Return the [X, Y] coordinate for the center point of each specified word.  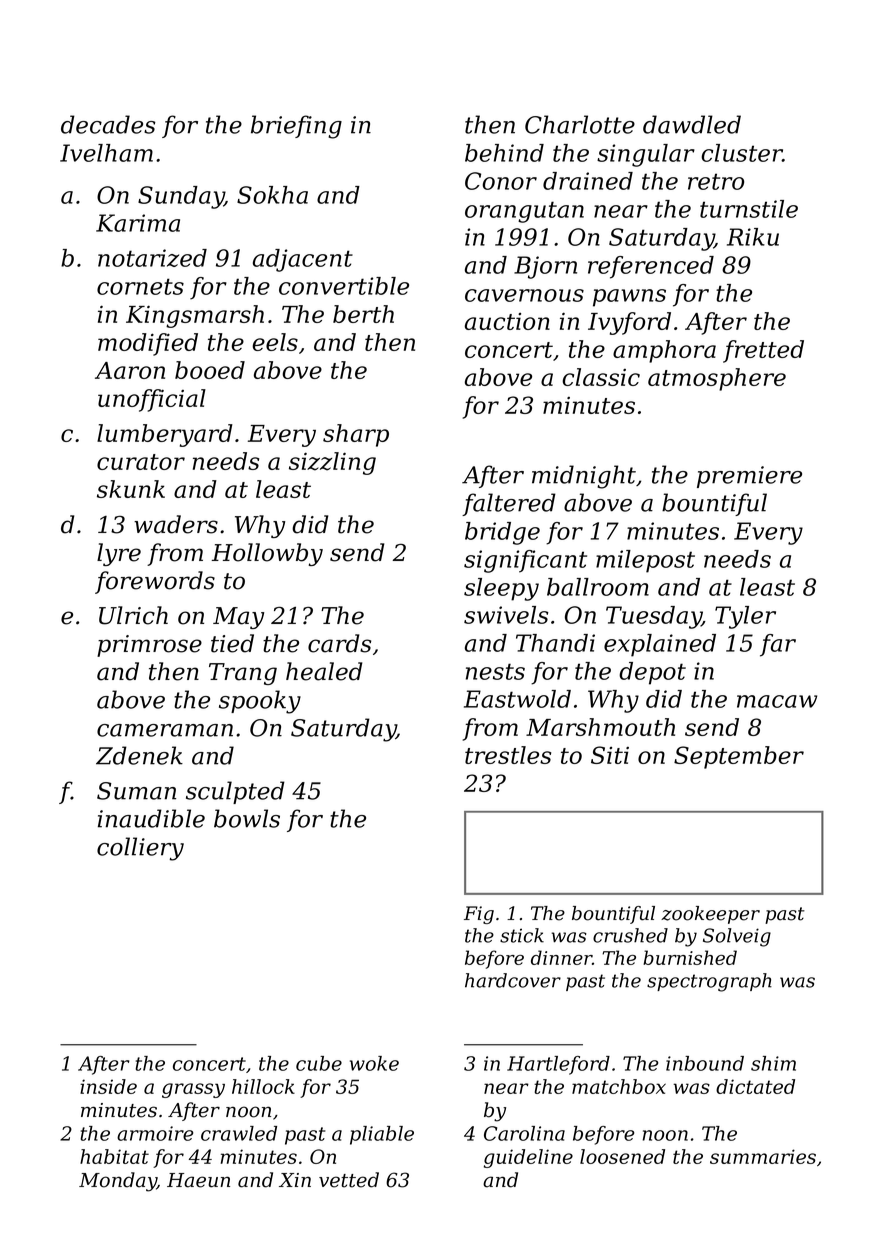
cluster [742, 153]
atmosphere [717, 379]
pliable [382, 1135]
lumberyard [165, 435]
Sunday [181, 197]
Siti [610, 755]
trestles [508, 755]
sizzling [332, 463]
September [739, 757]
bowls [247, 818]
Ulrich [133, 615]
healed [324, 671]
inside [108, 1086]
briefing [296, 127]
